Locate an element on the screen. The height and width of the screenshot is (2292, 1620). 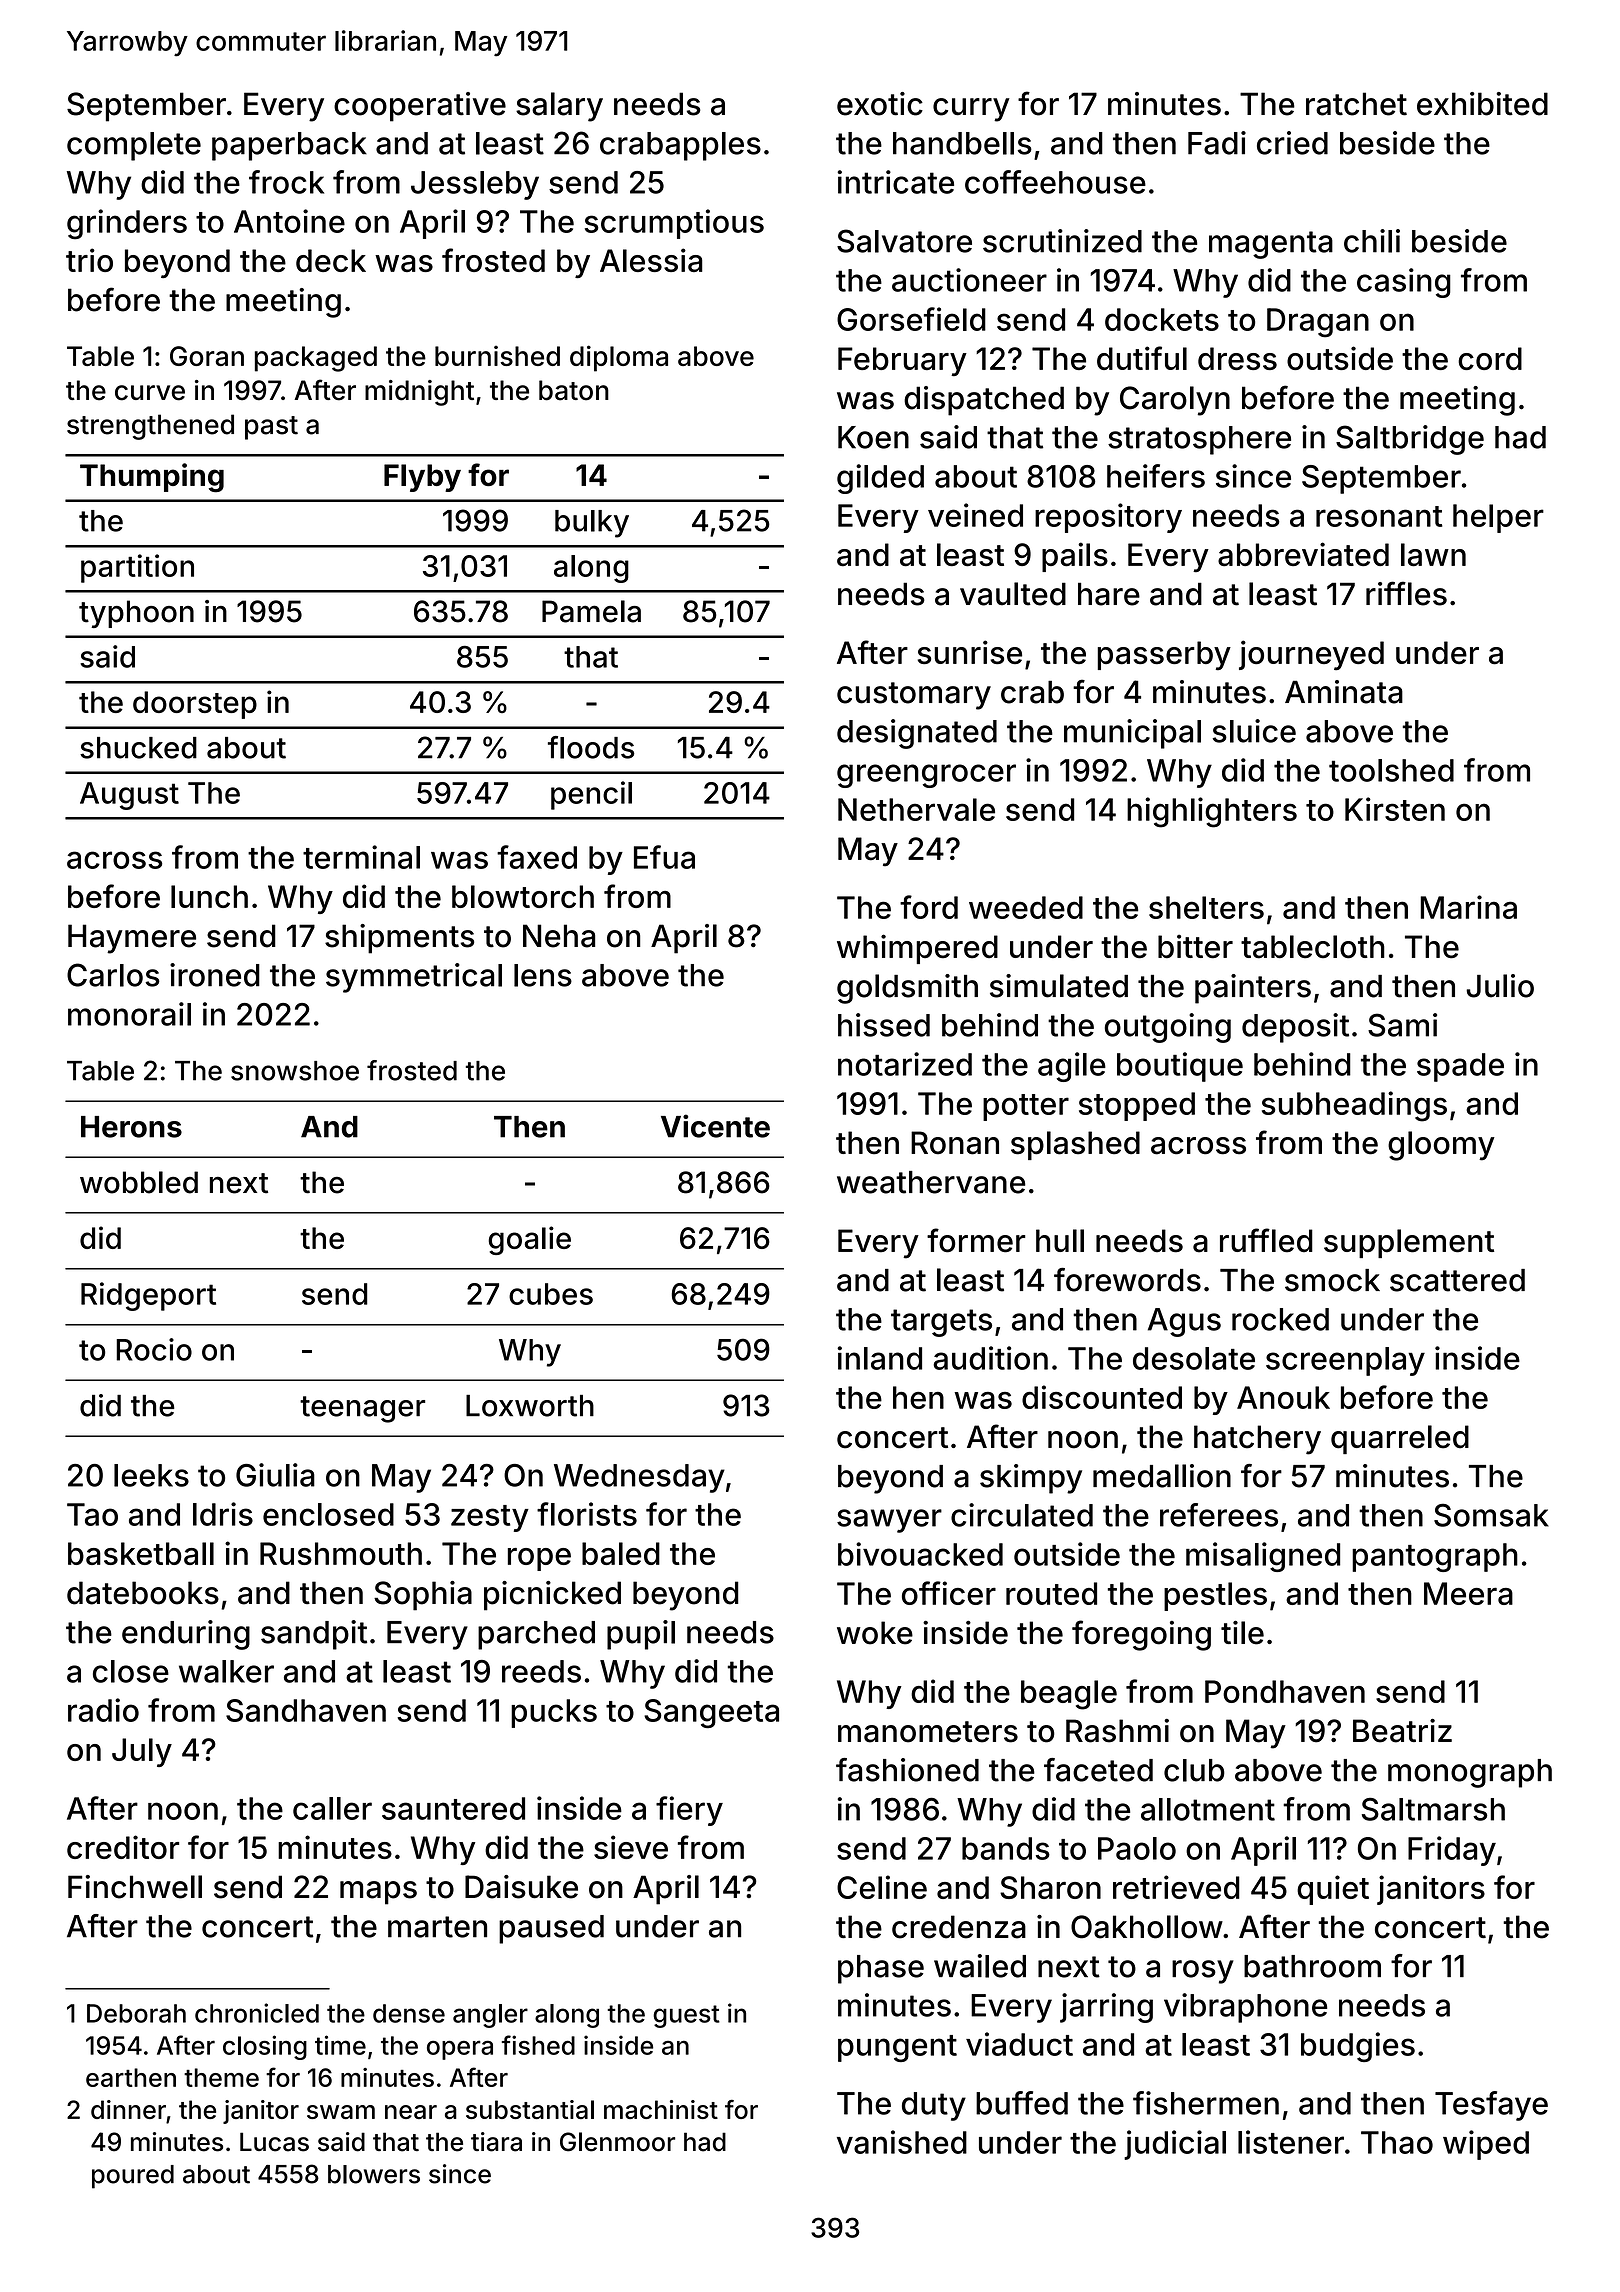
exhibited is located at coordinates (1482, 104).
